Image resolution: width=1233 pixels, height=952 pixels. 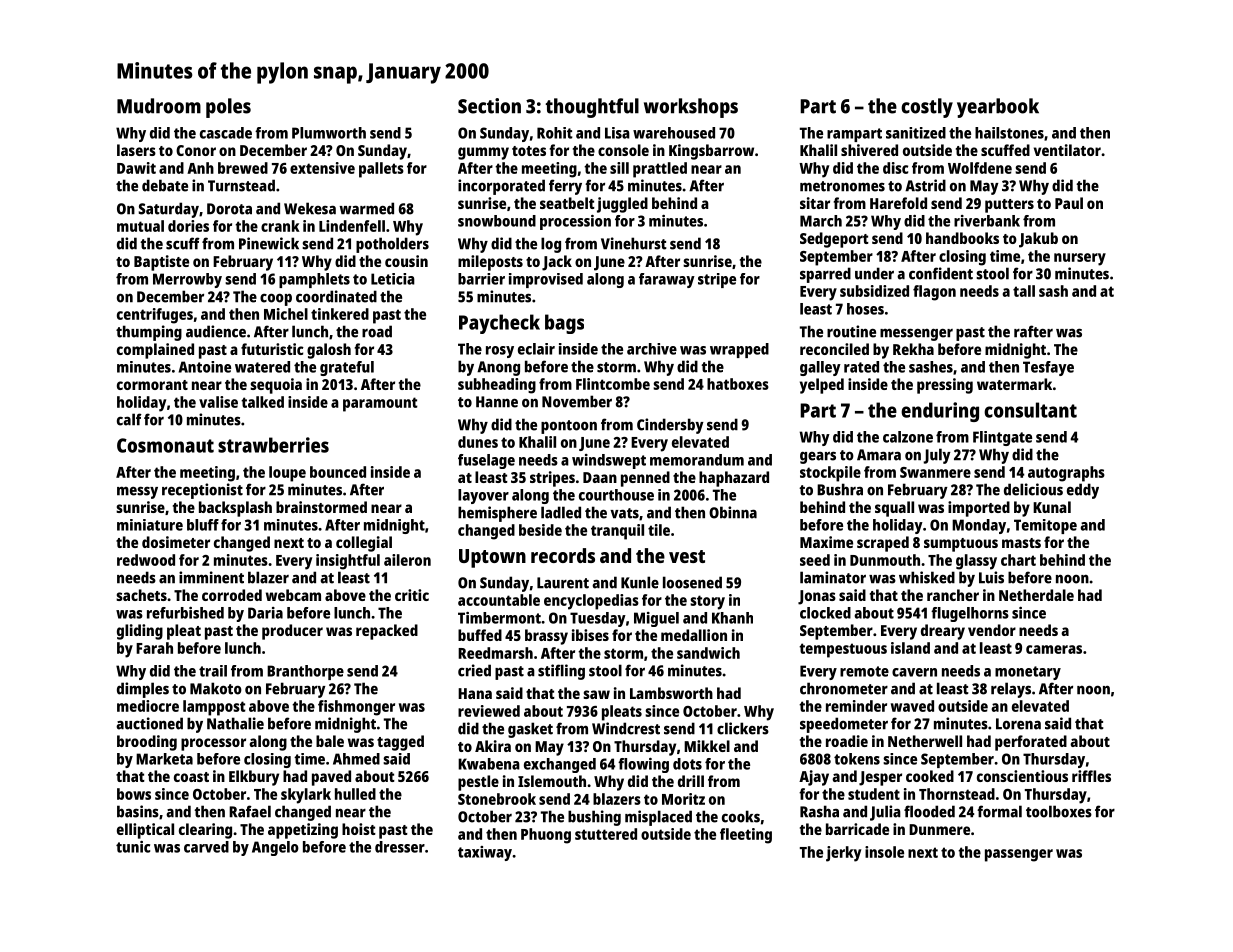 What do you see at coordinates (565, 187) in the screenshot?
I see `ferry` at bounding box center [565, 187].
